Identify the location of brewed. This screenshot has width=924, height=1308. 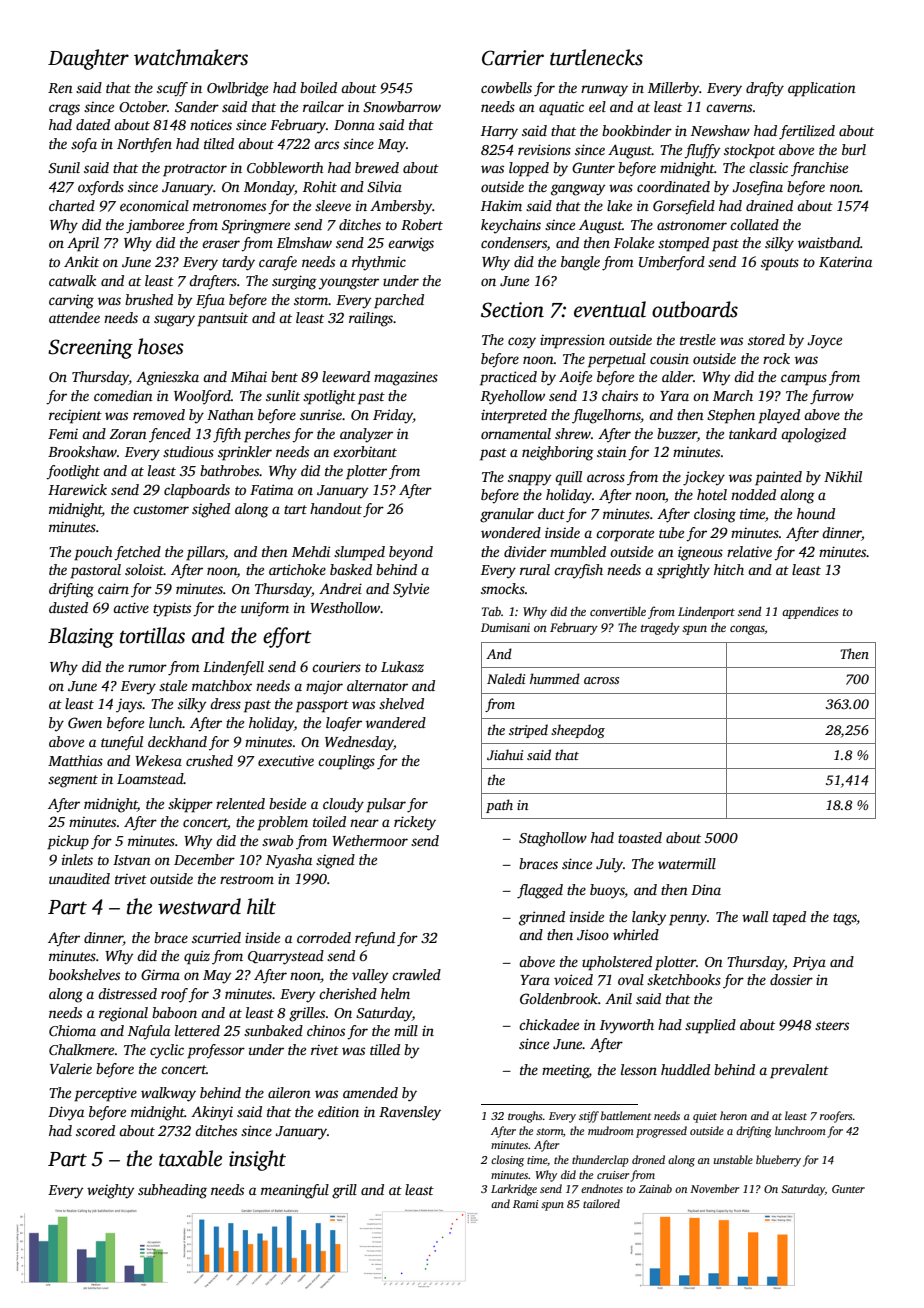
(377, 167).
